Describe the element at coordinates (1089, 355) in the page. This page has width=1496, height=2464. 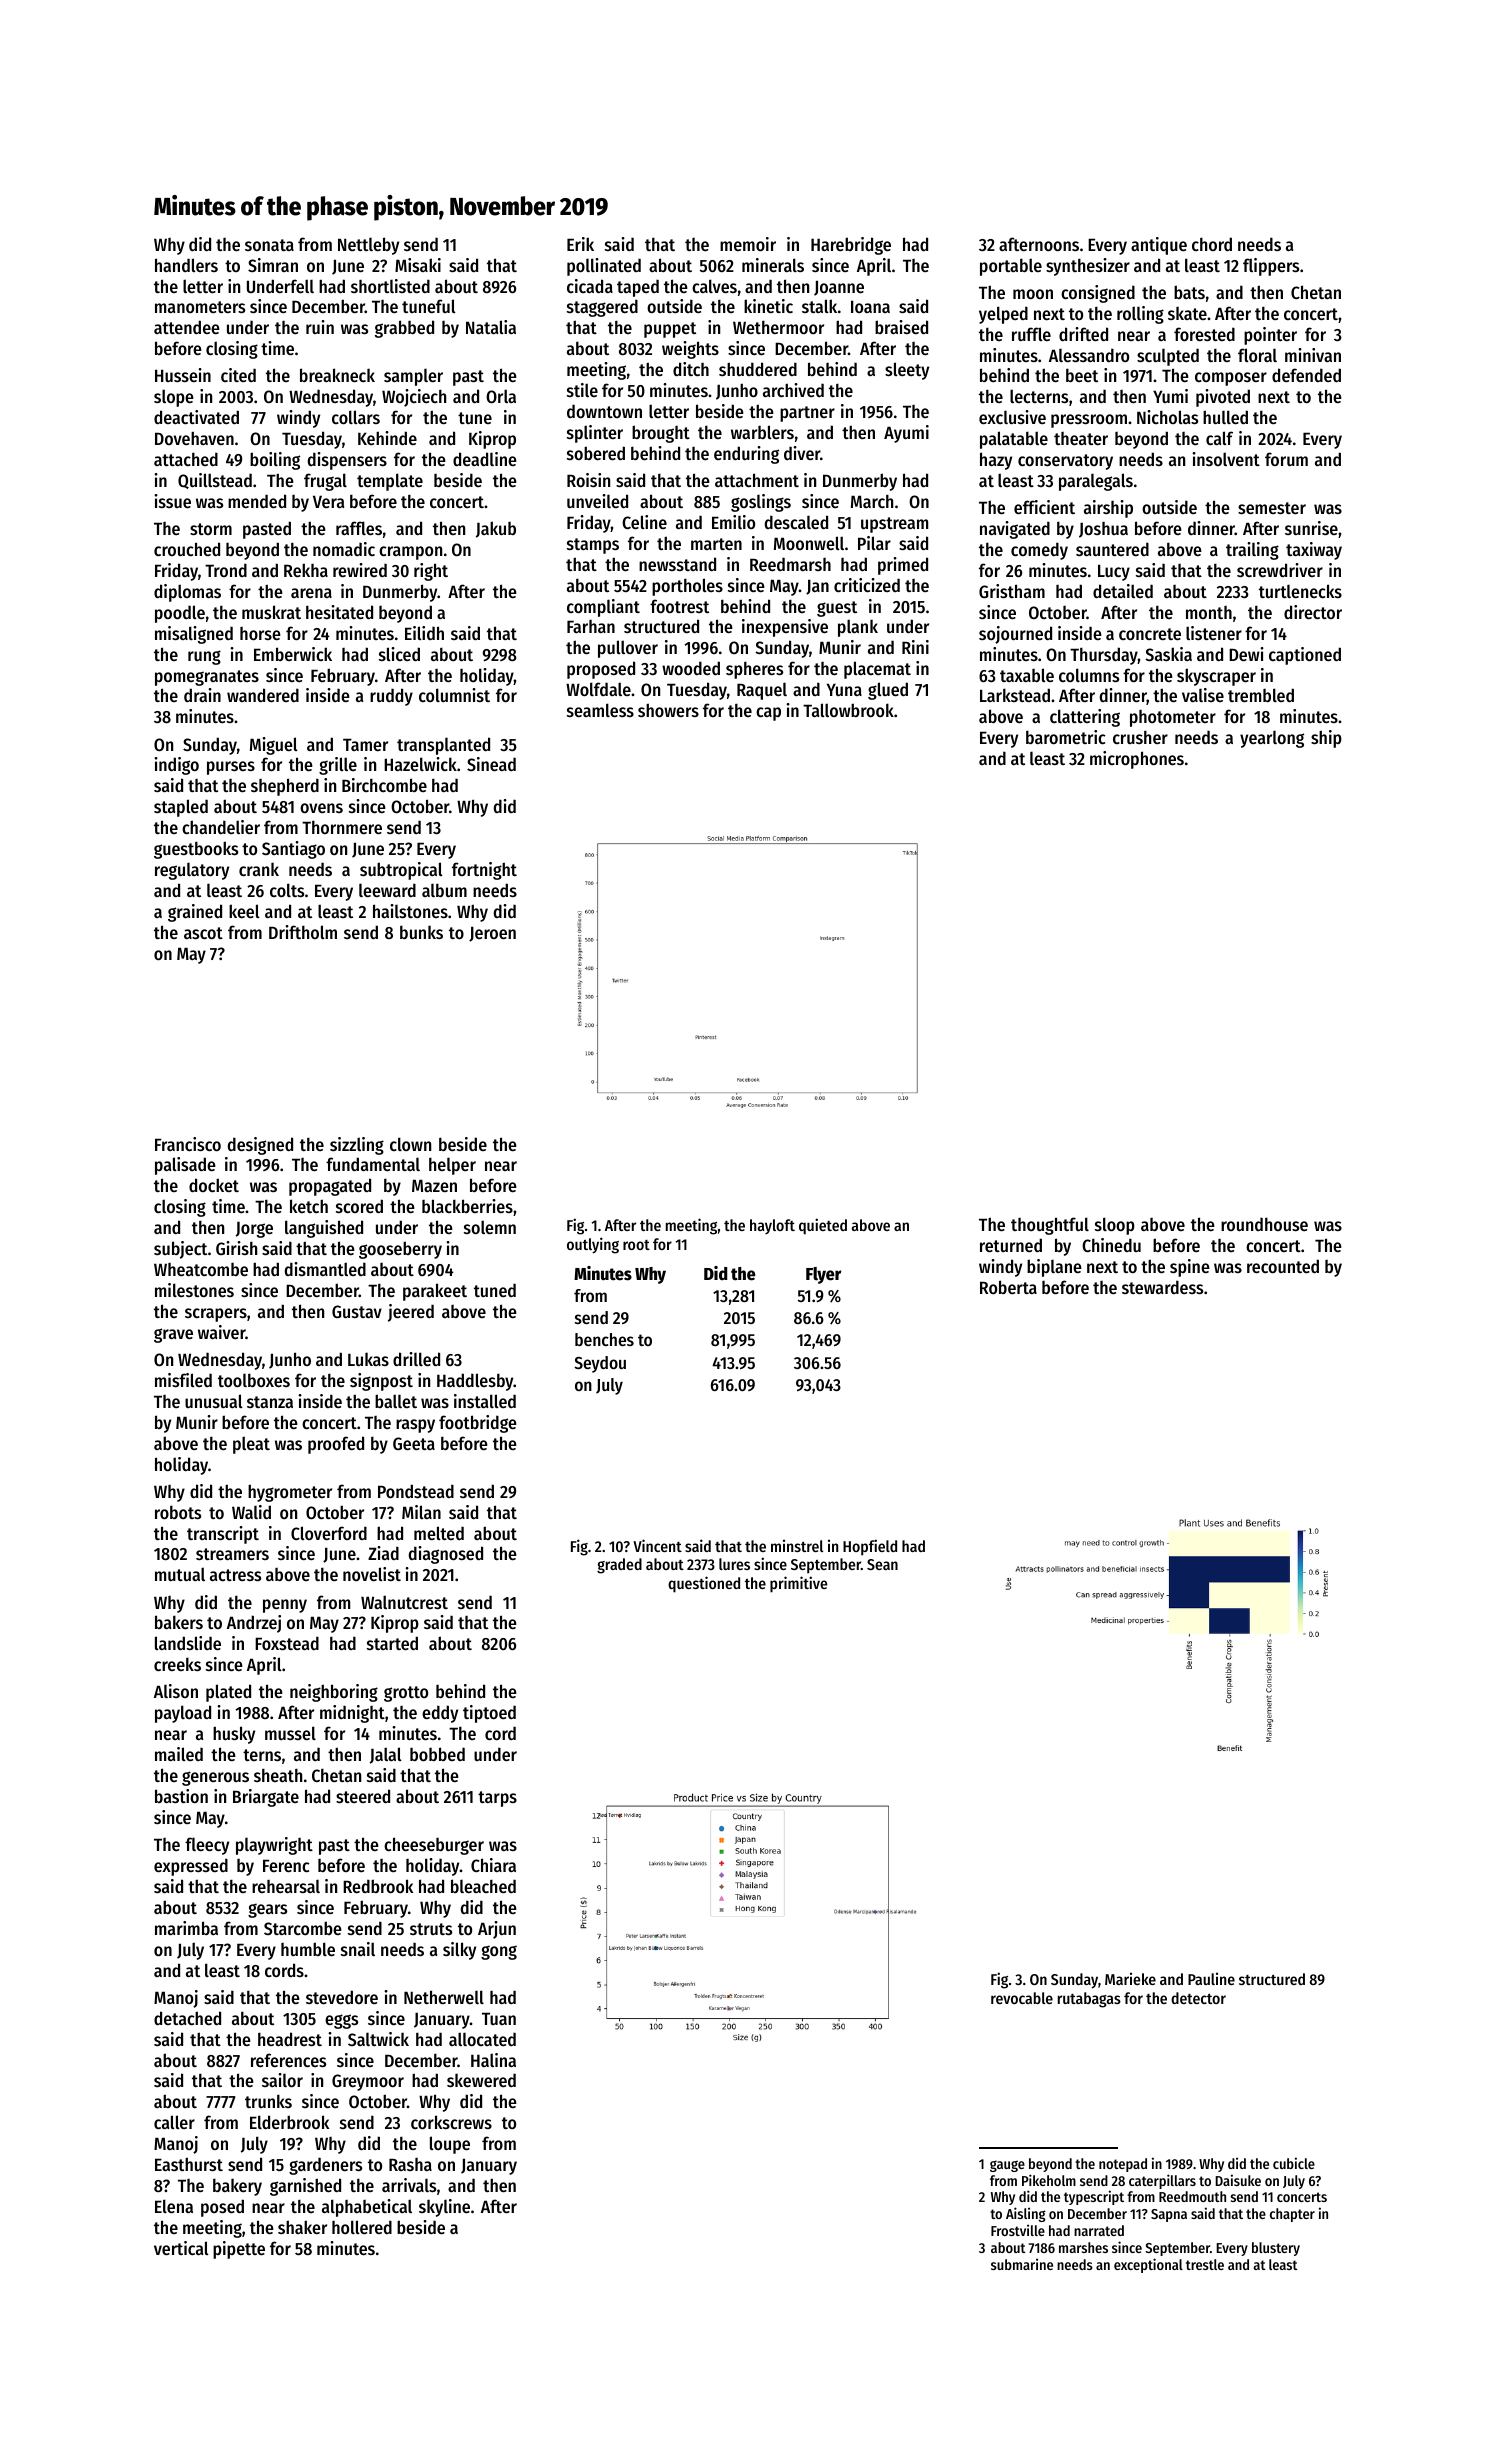
I see `Alessandro` at that location.
